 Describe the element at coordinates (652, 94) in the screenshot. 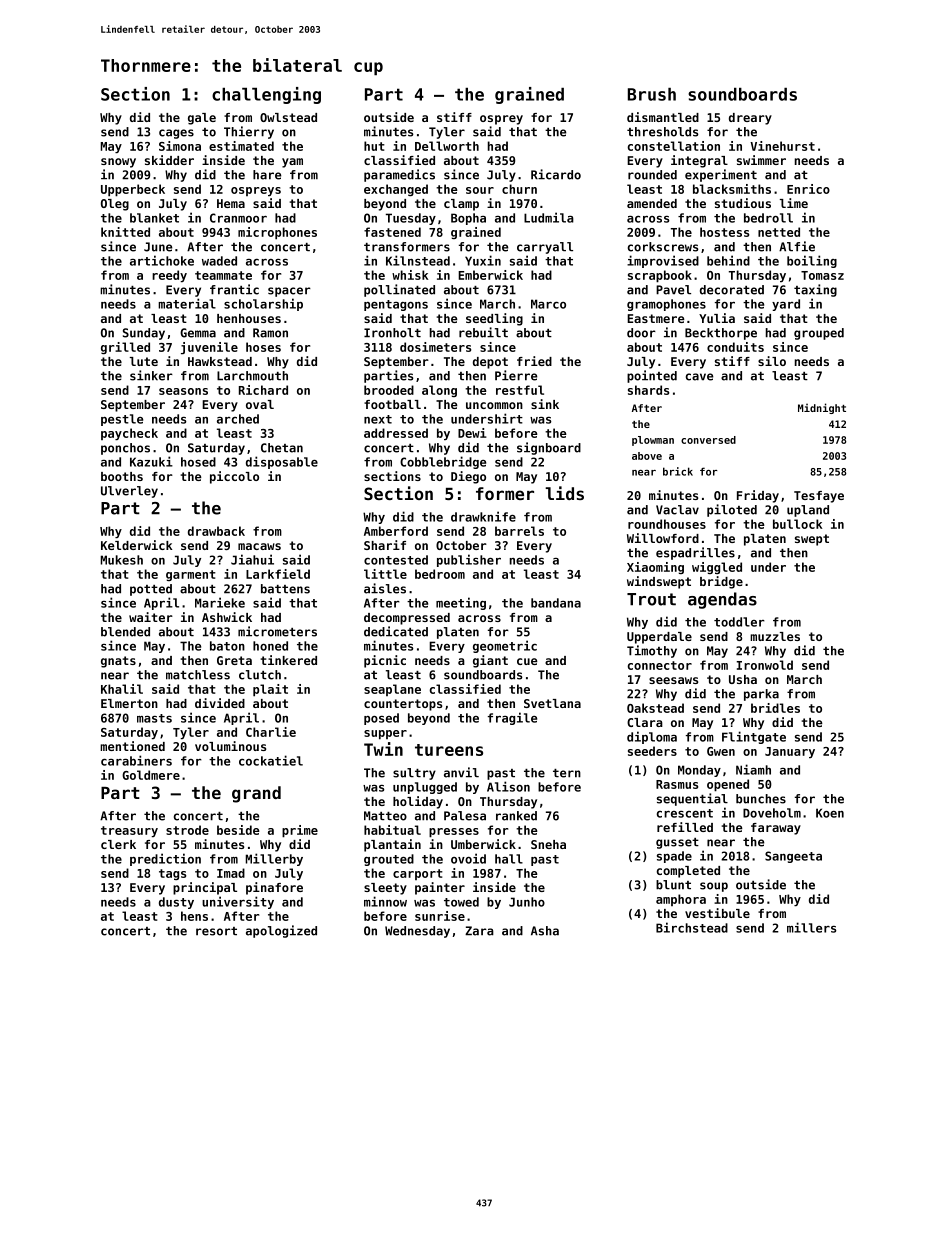

I see `Brush` at that location.
